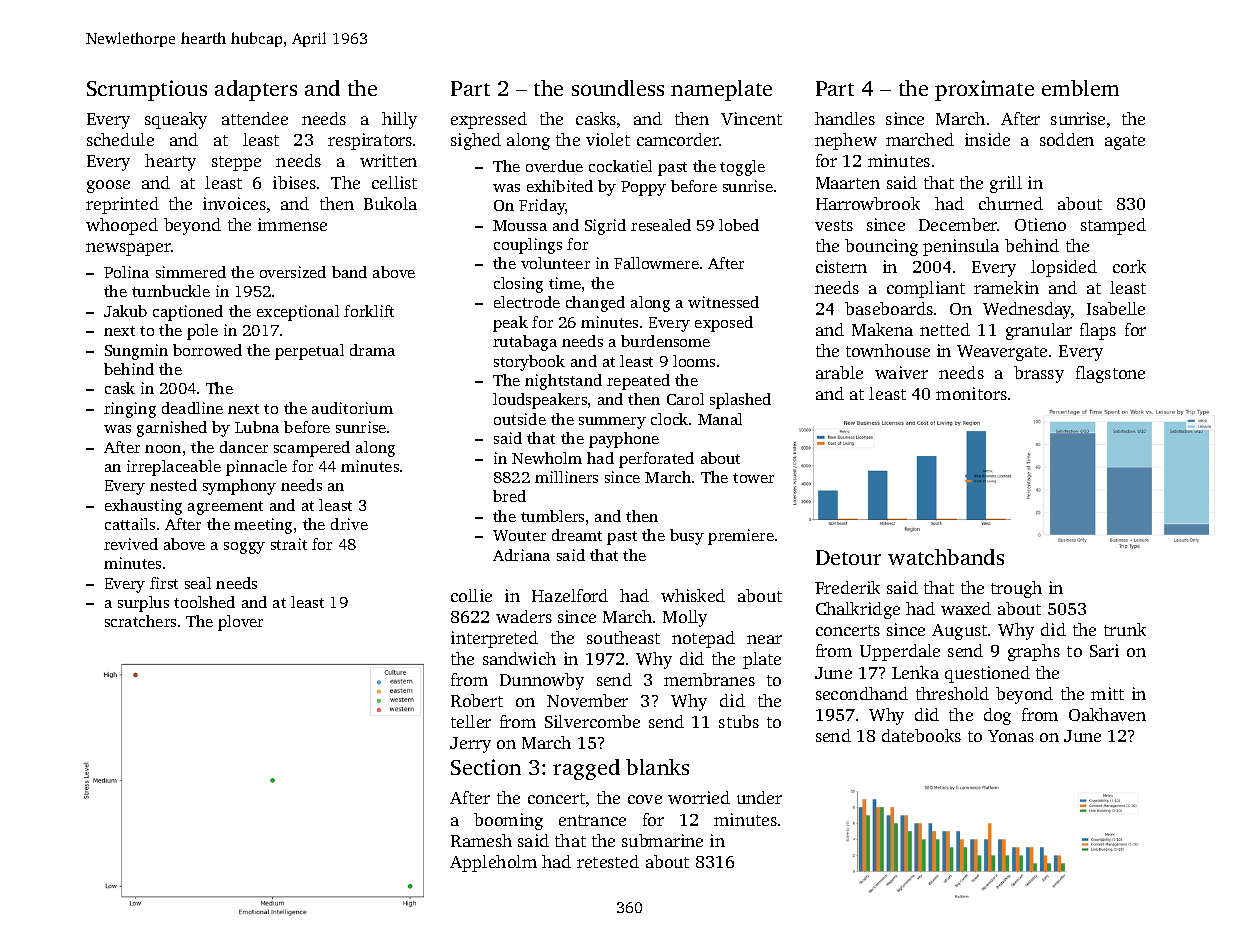  I want to click on expressed, so click(489, 120).
